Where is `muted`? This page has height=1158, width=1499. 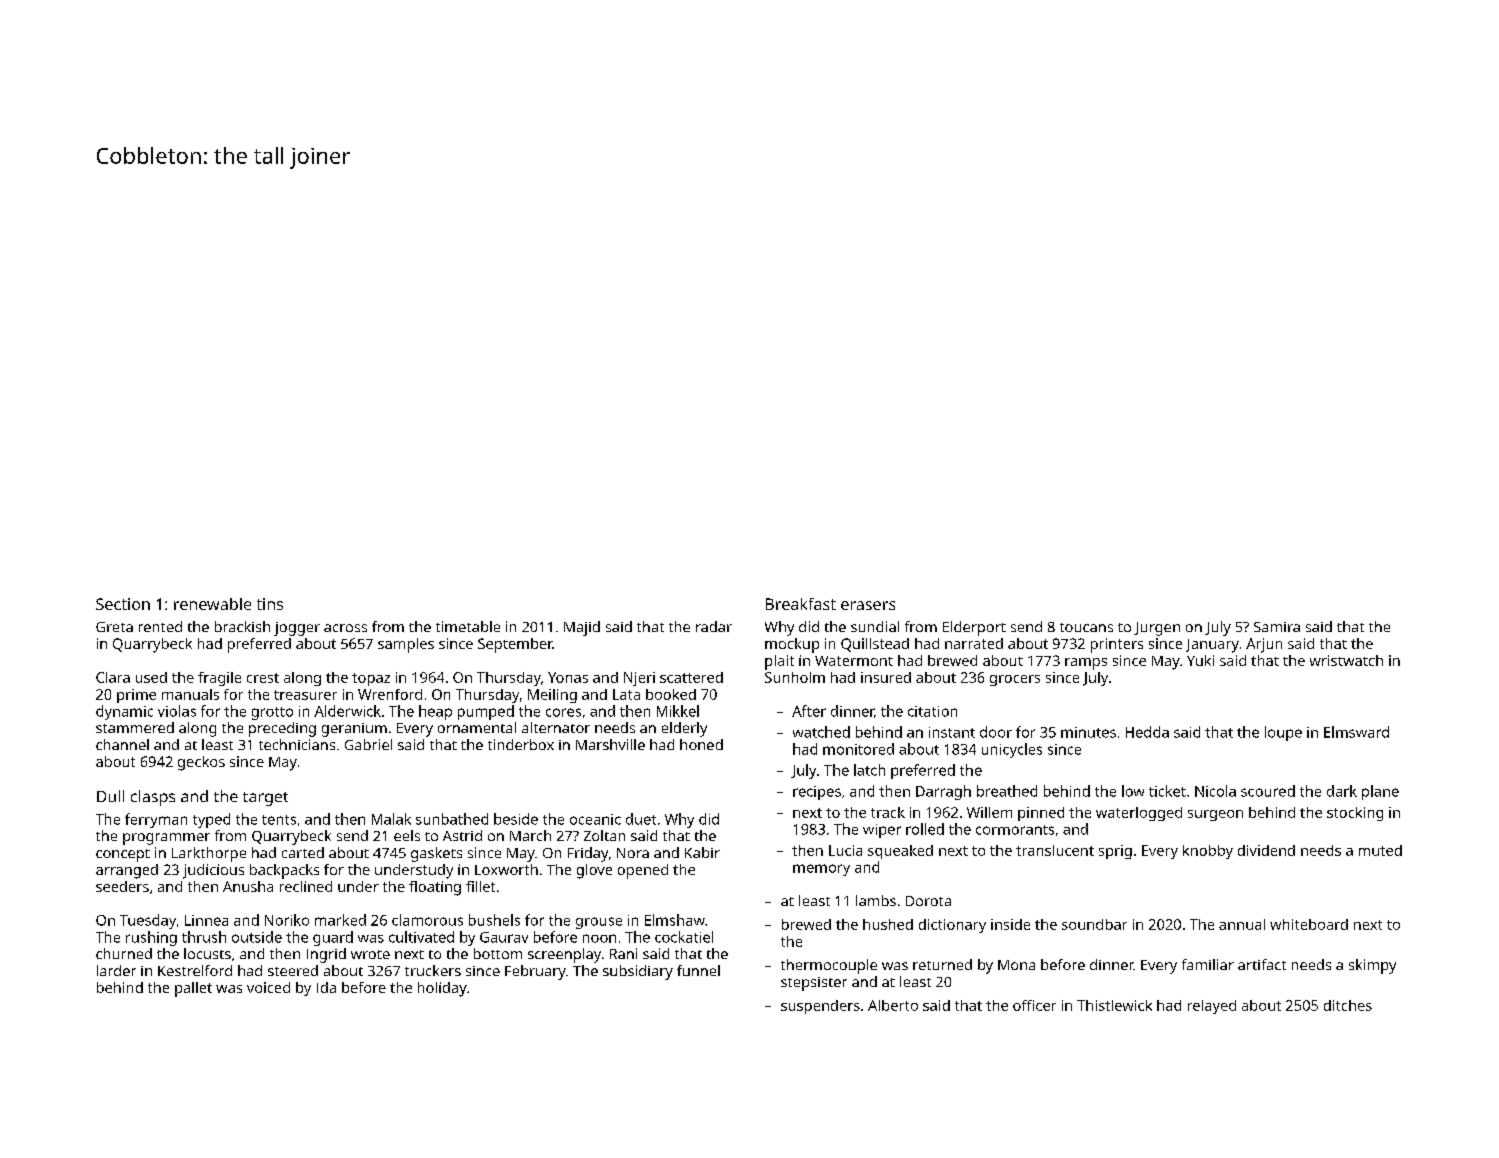
muted is located at coordinates (1380, 850).
